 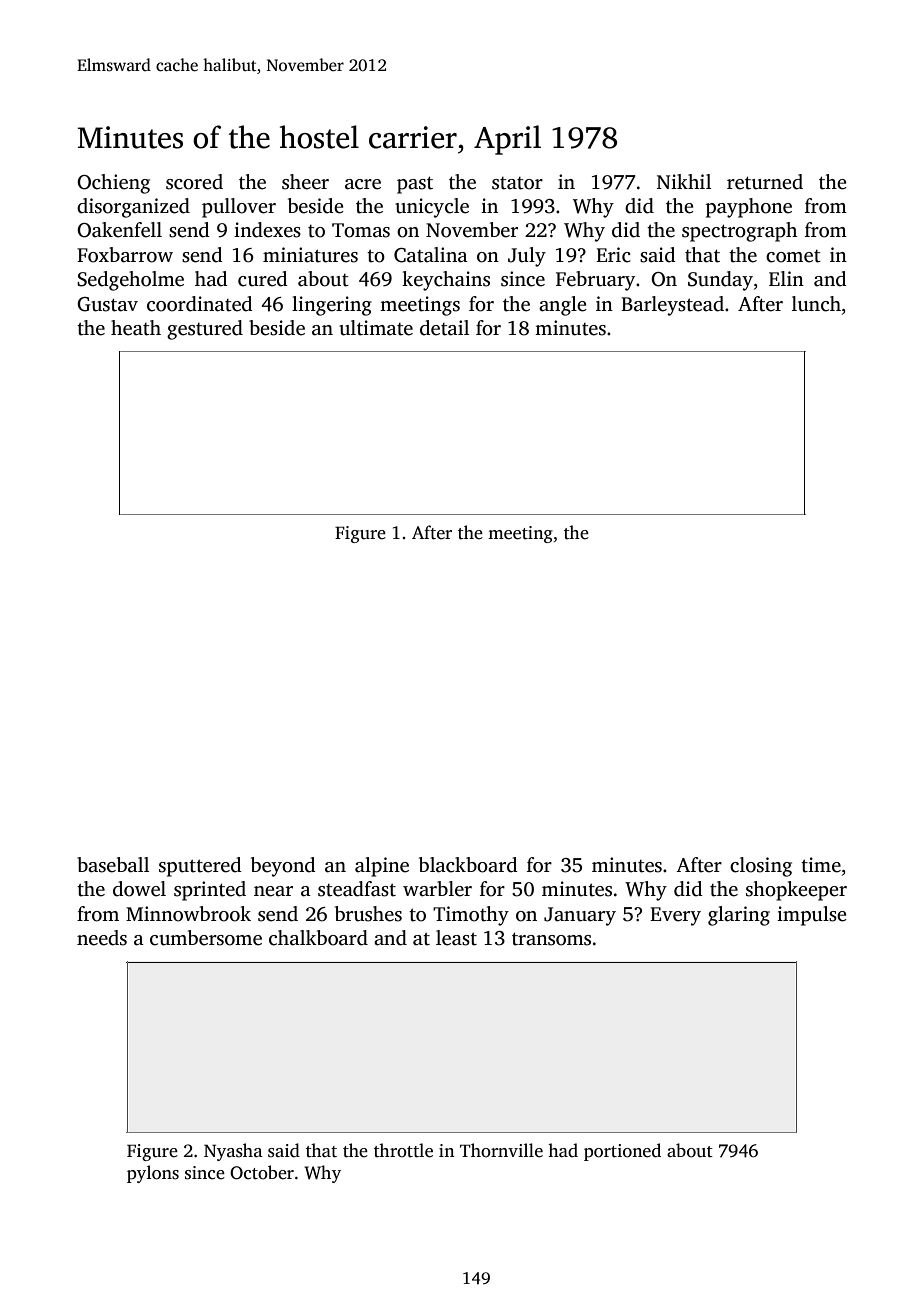 I want to click on gestured, so click(x=205, y=330).
